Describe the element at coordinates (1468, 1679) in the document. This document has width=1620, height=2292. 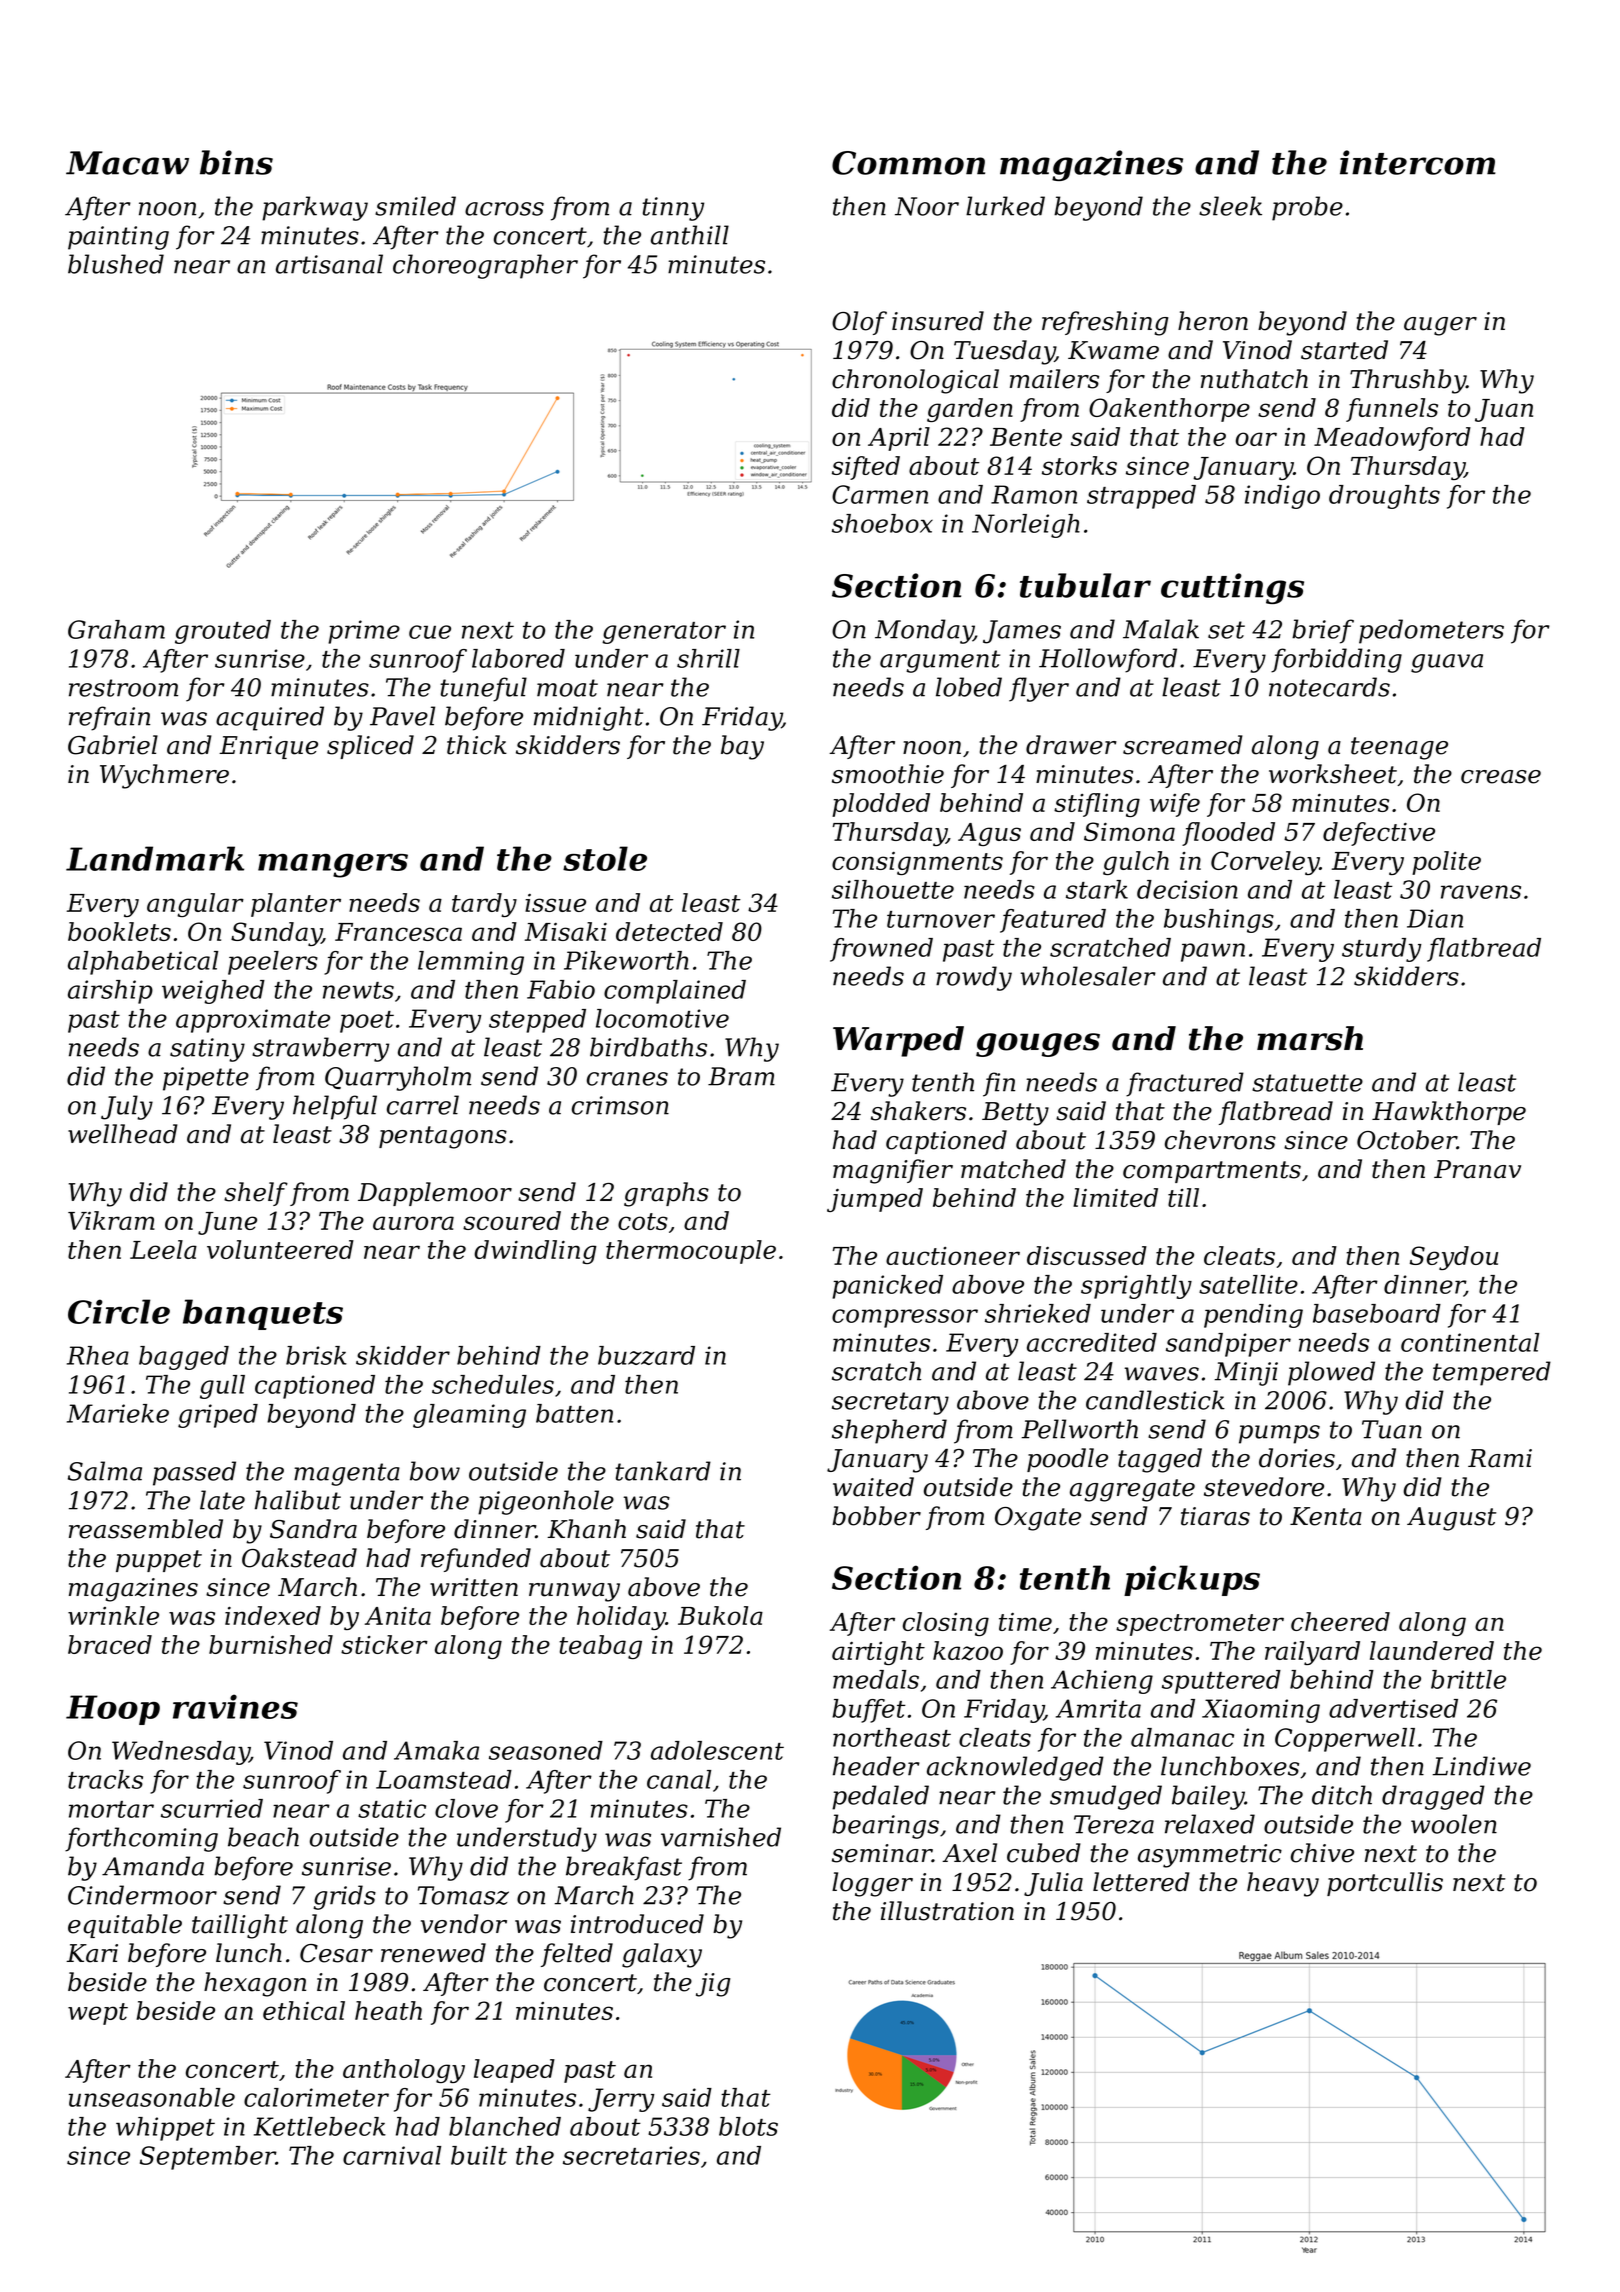
I see `brittle` at that location.
